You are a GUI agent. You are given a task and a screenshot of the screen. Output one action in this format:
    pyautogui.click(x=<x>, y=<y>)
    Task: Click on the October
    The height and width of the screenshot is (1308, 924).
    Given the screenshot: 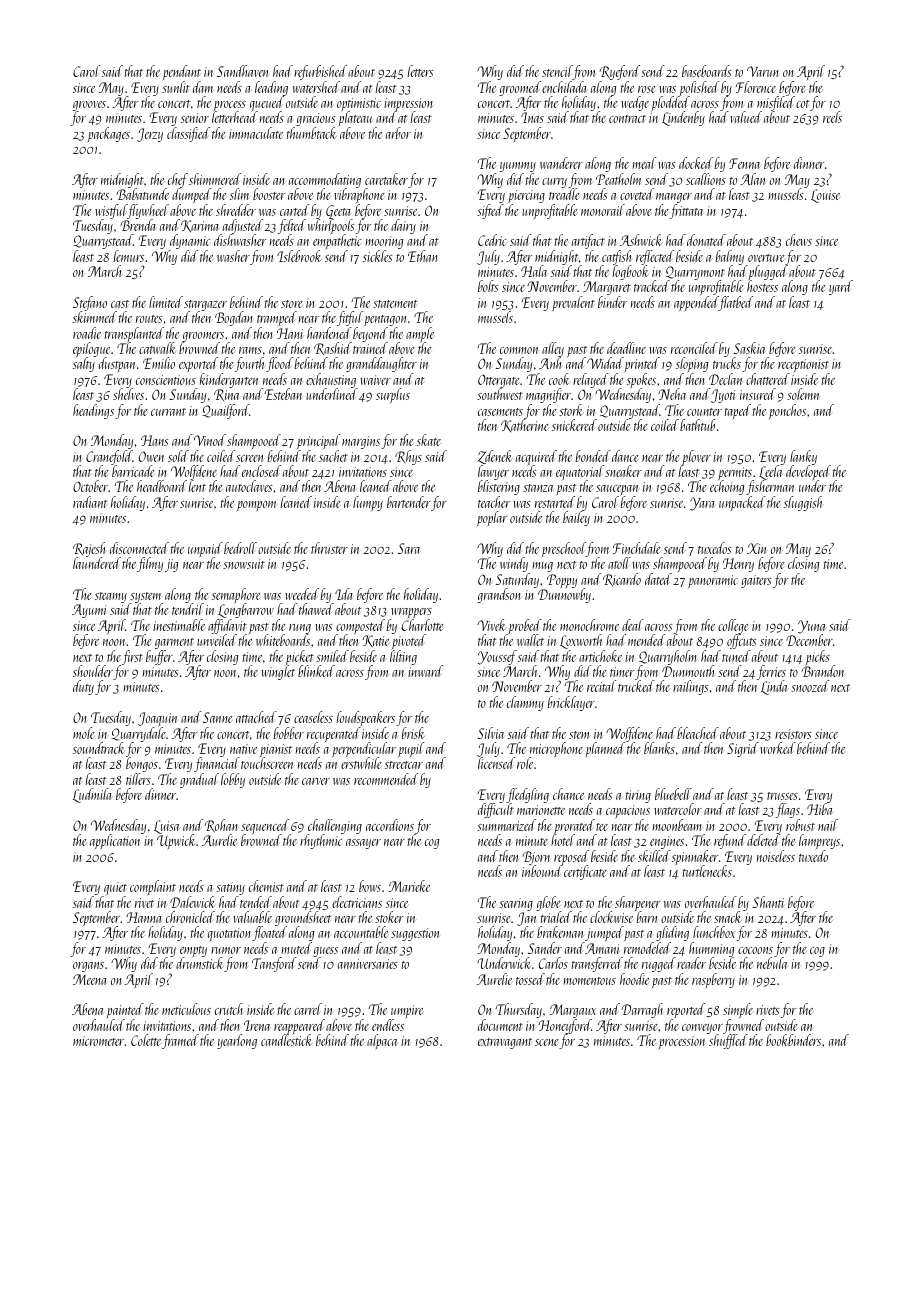 What is the action you would take?
    pyautogui.click(x=90, y=486)
